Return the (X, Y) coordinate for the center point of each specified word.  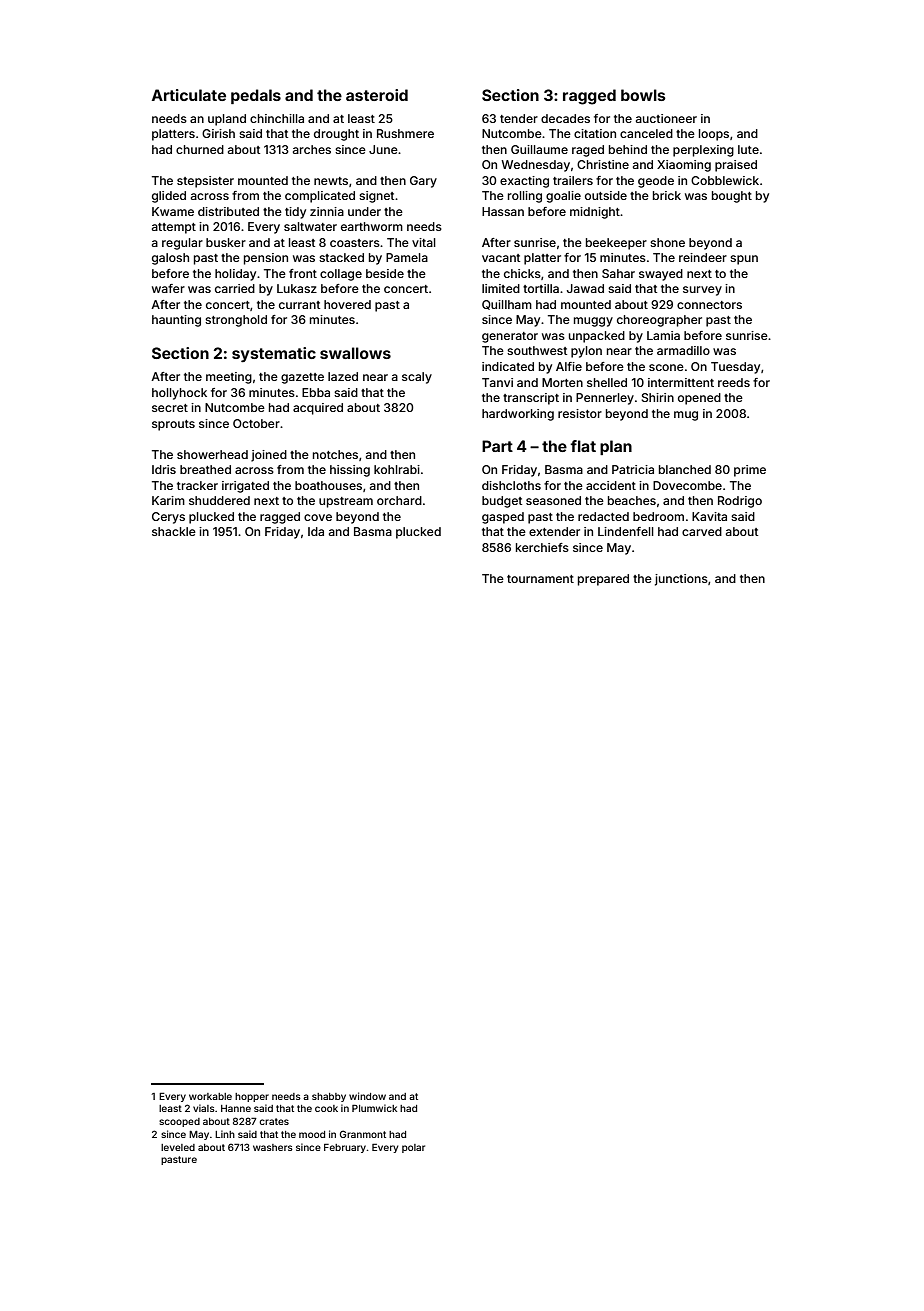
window (367, 1096)
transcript (531, 399)
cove (318, 517)
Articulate (189, 95)
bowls (643, 95)
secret (170, 408)
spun (744, 260)
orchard (399, 500)
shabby (329, 1097)
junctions (681, 580)
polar (413, 1148)
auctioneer (666, 118)
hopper (252, 1097)
